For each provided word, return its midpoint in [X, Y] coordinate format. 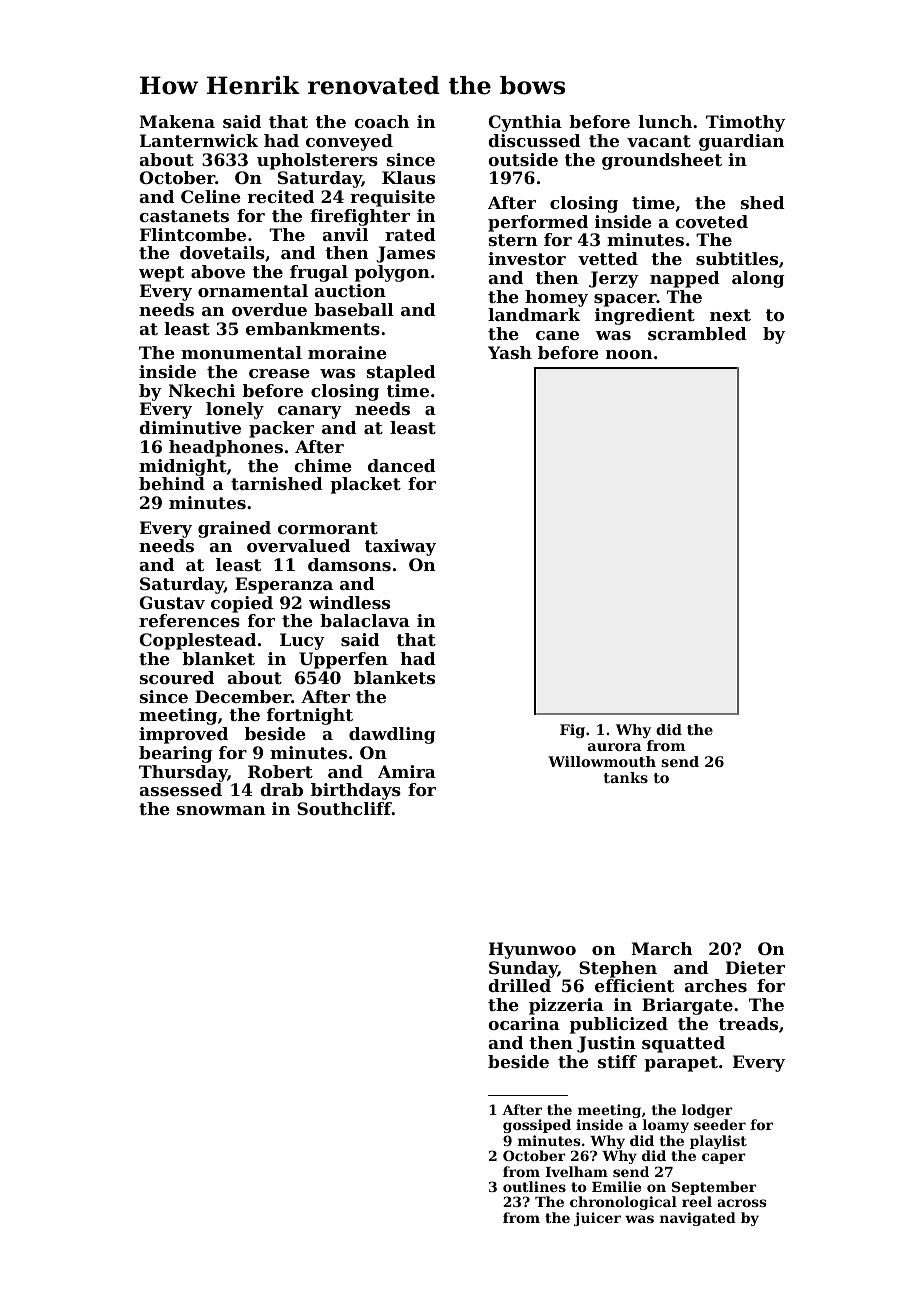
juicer [597, 1219]
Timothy [745, 123]
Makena [177, 121]
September [714, 1188]
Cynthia [525, 123]
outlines [534, 1186]
